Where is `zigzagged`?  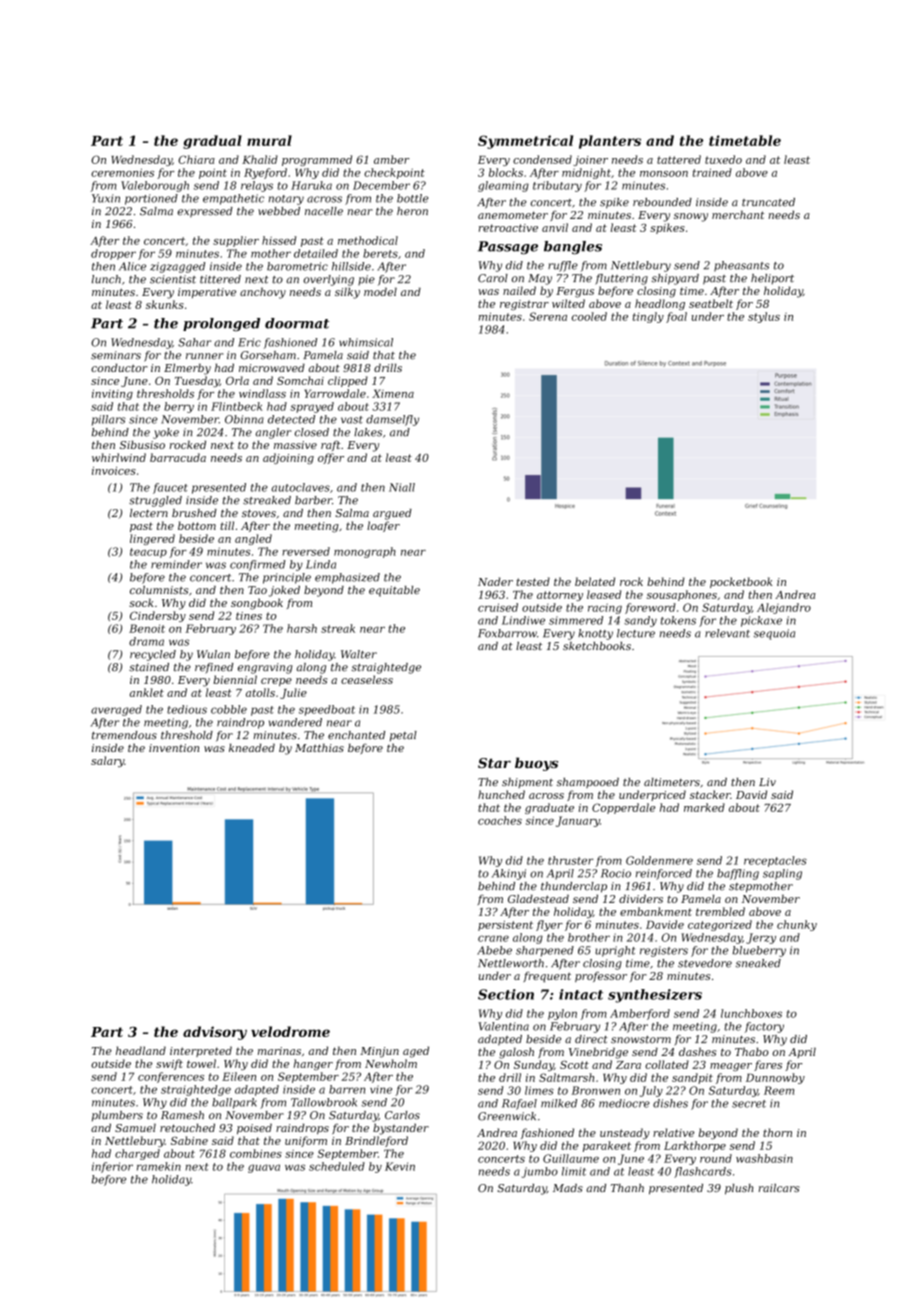 zigzagged is located at coordinates (177, 267).
